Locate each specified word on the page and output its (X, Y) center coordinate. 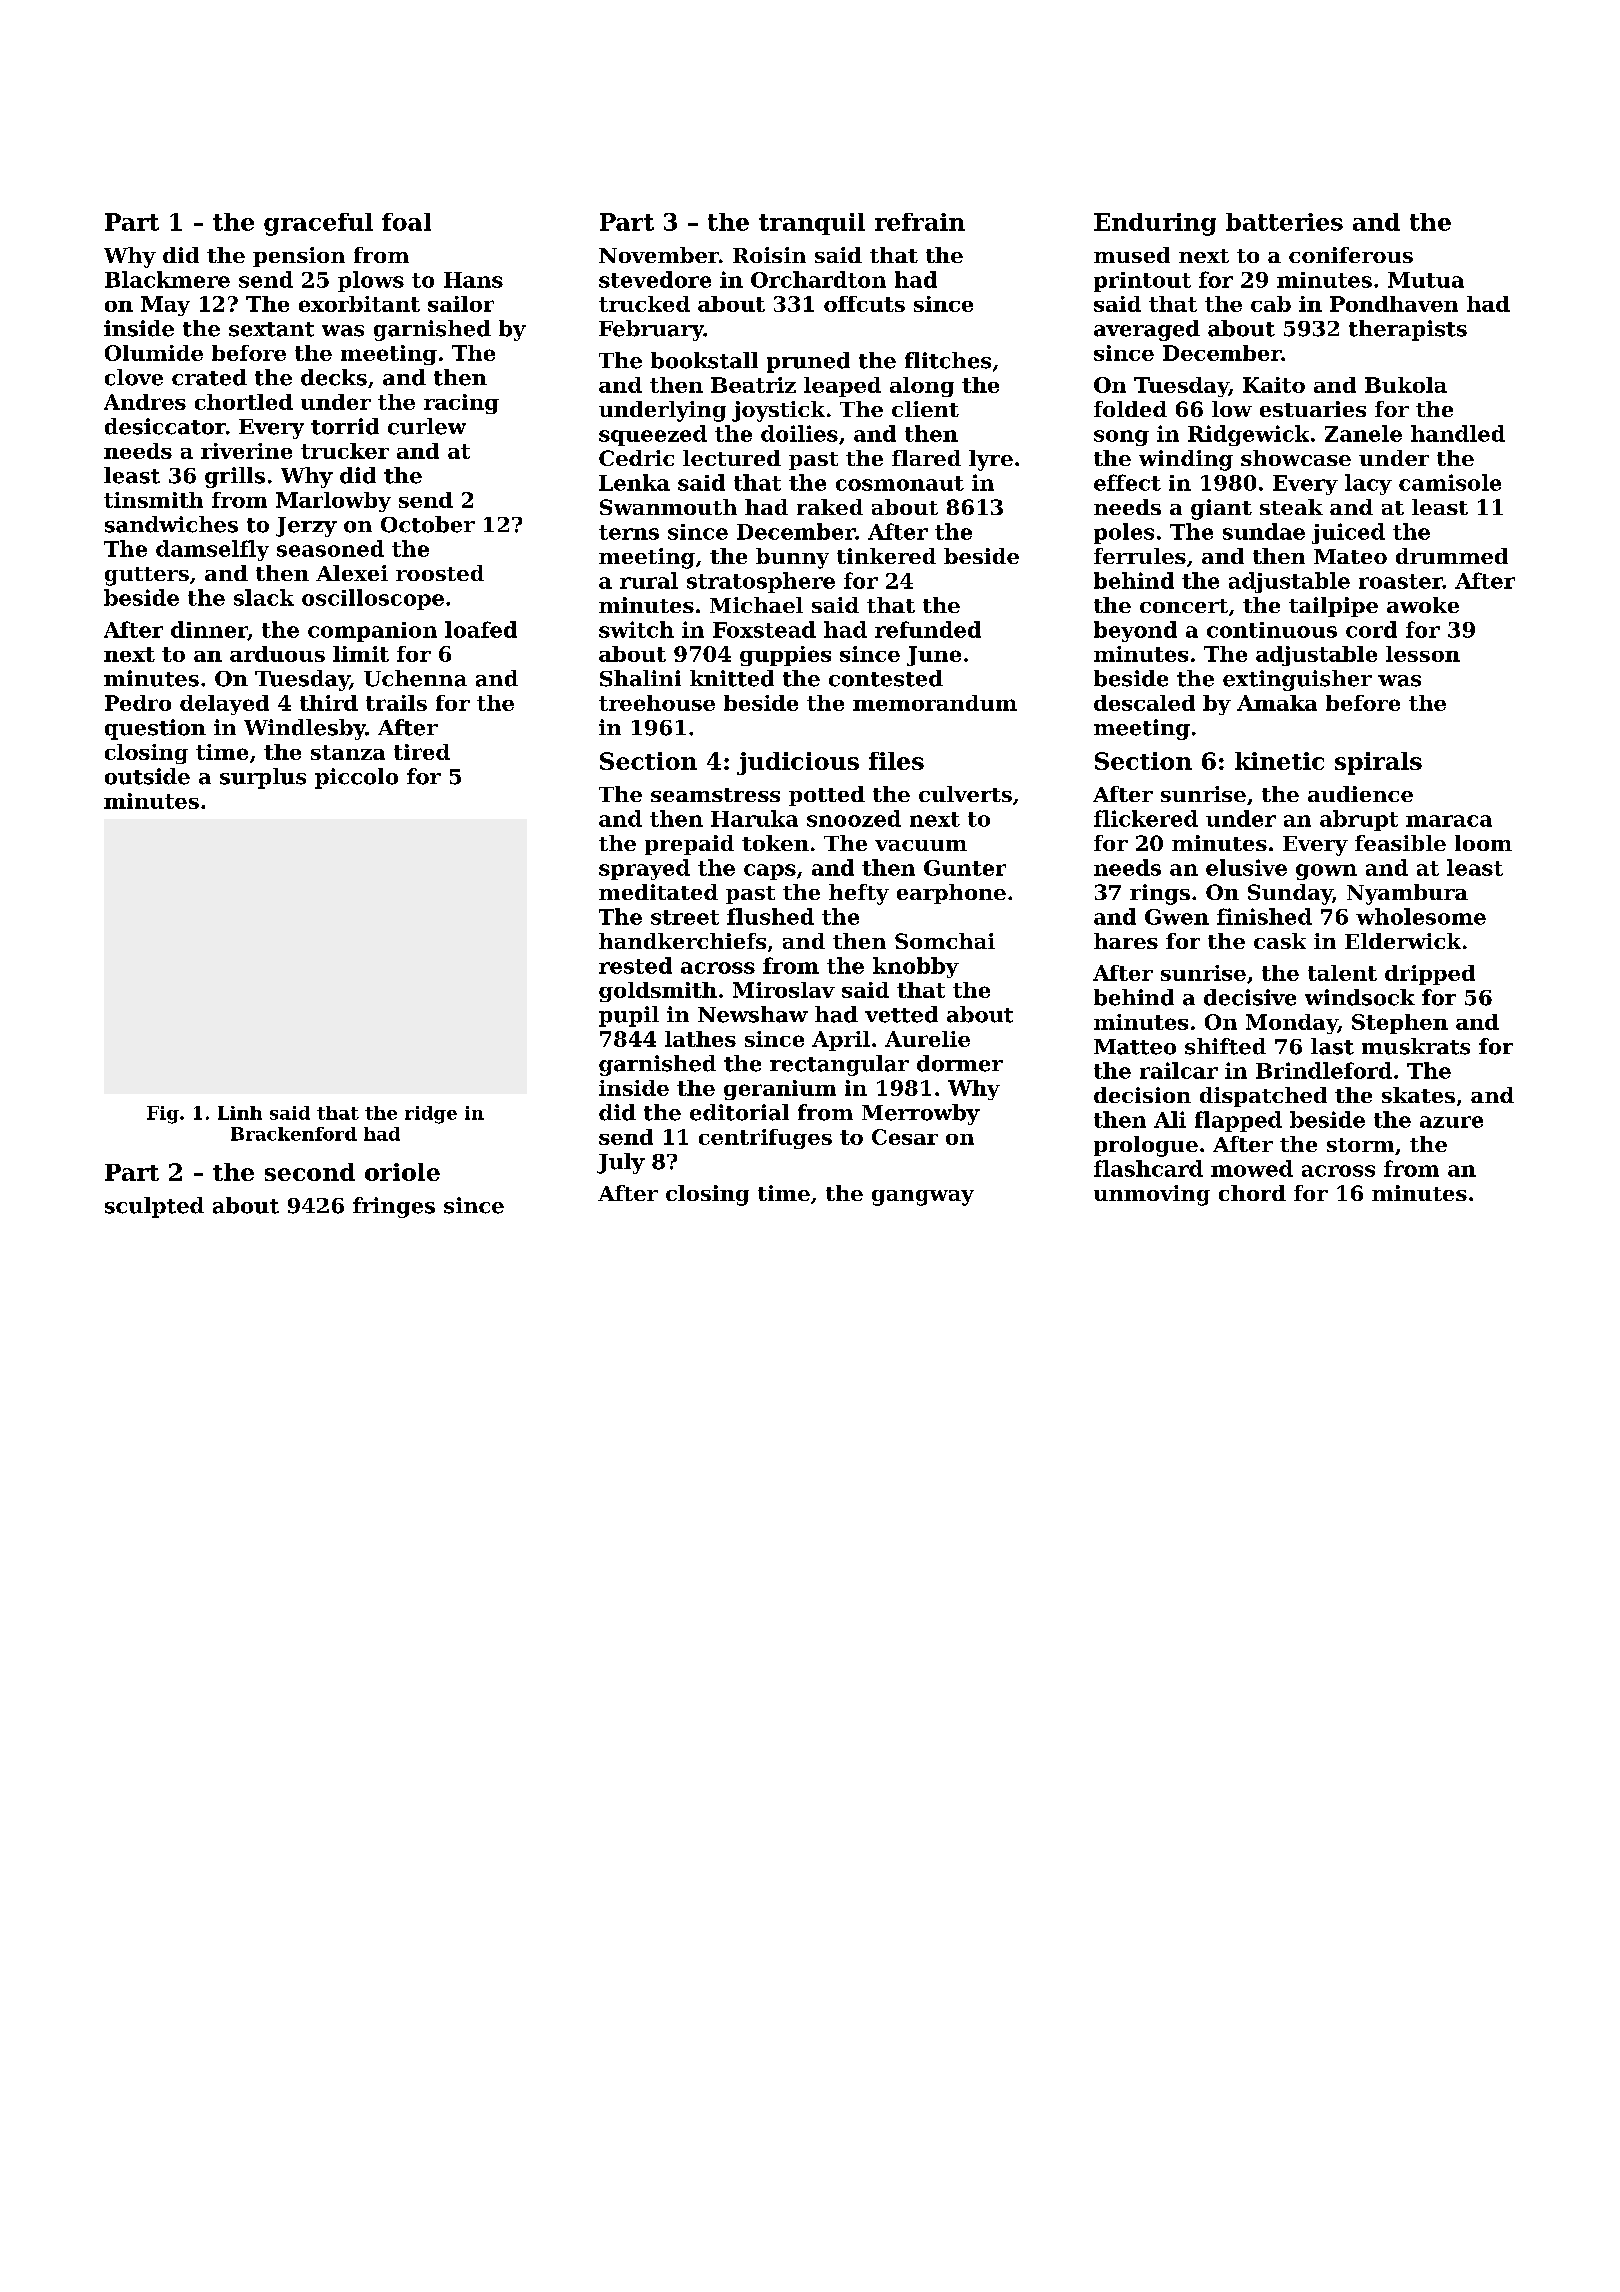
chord (1252, 1193)
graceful (318, 224)
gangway (923, 1198)
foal (406, 222)
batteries (1284, 222)
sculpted (154, 1207)
